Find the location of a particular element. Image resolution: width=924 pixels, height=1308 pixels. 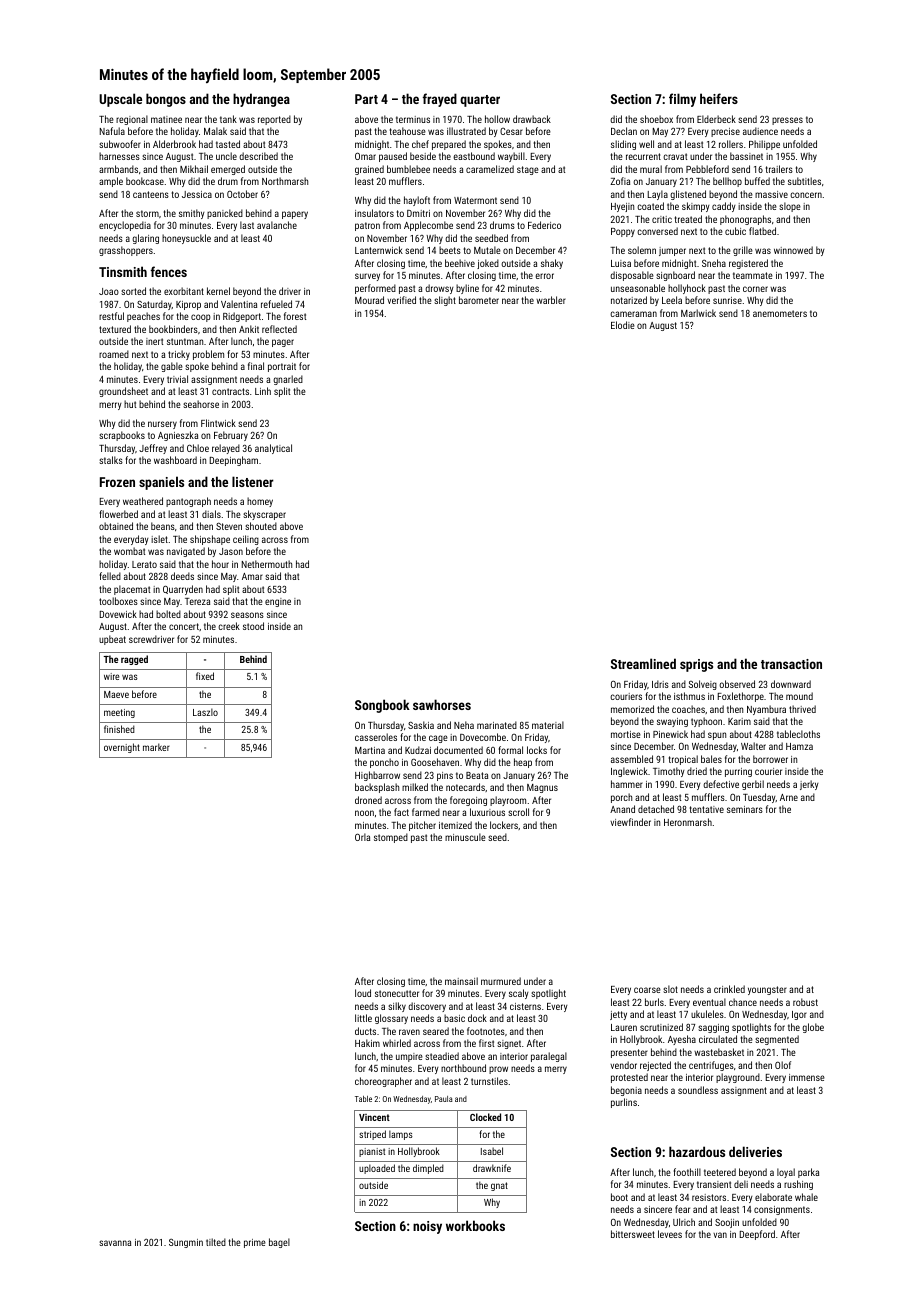

Isabel is located at coordinates (492, 1151).
